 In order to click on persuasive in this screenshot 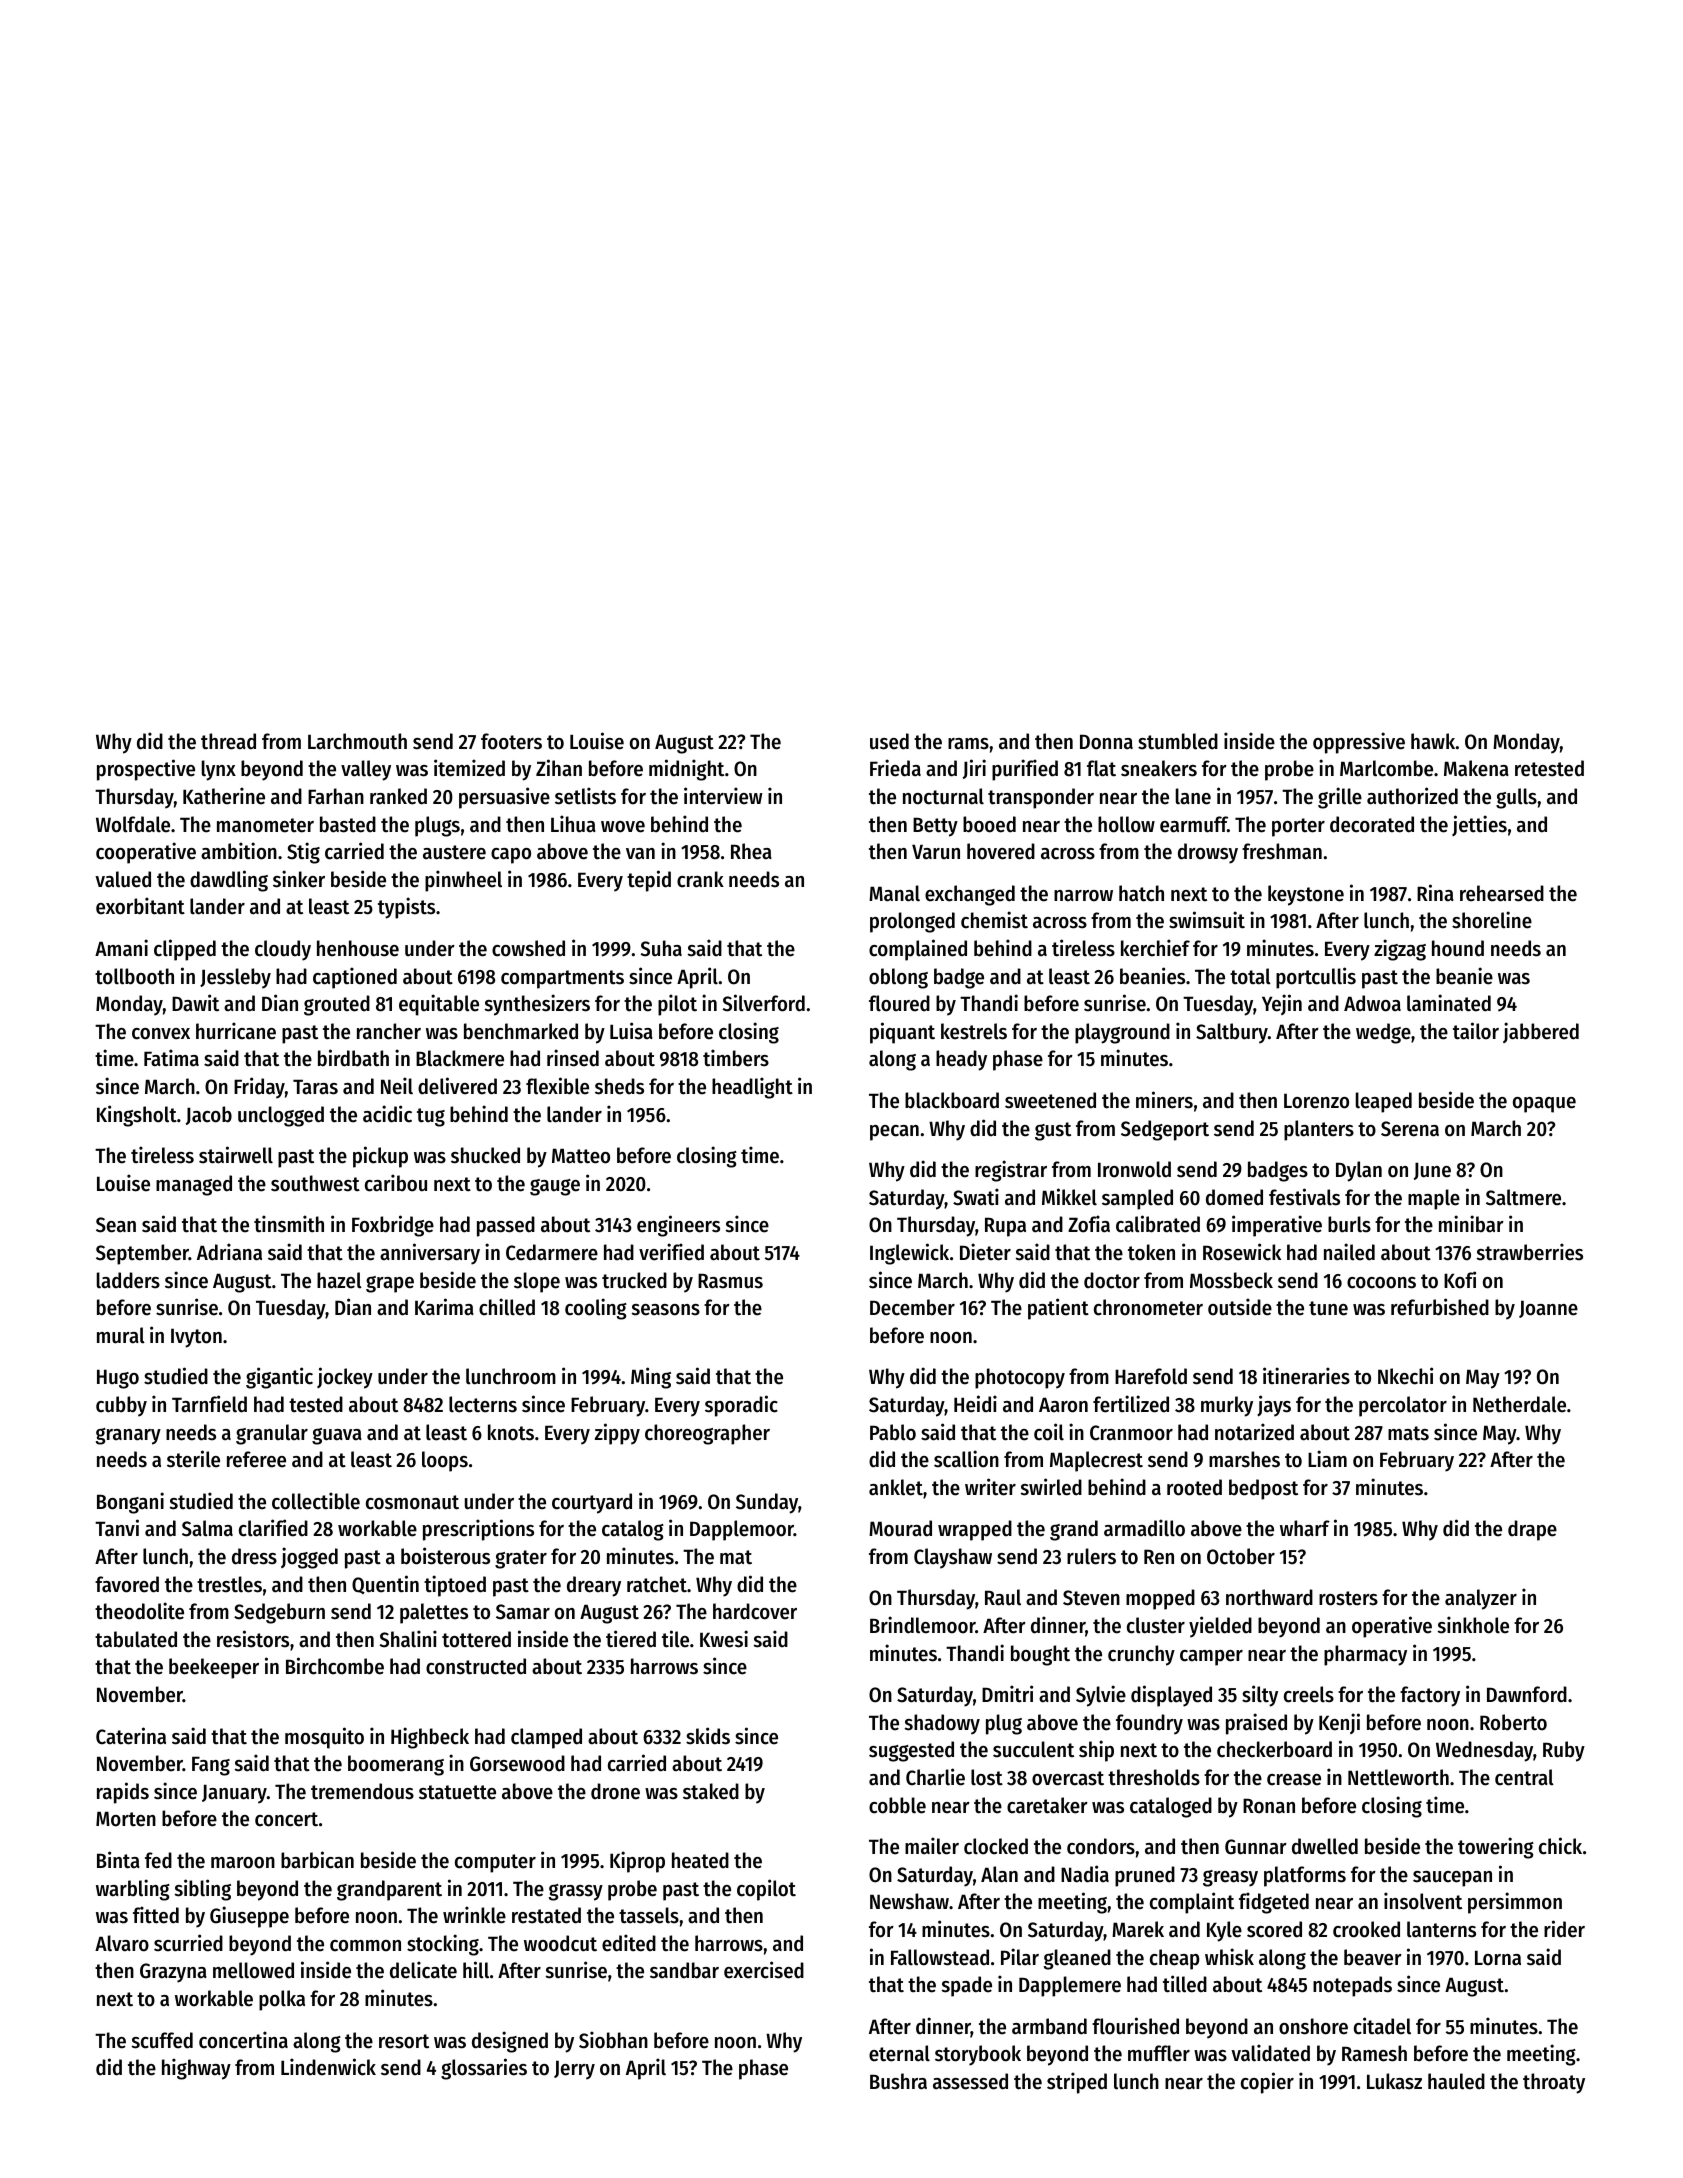, I will do `click(504, 798)`.
